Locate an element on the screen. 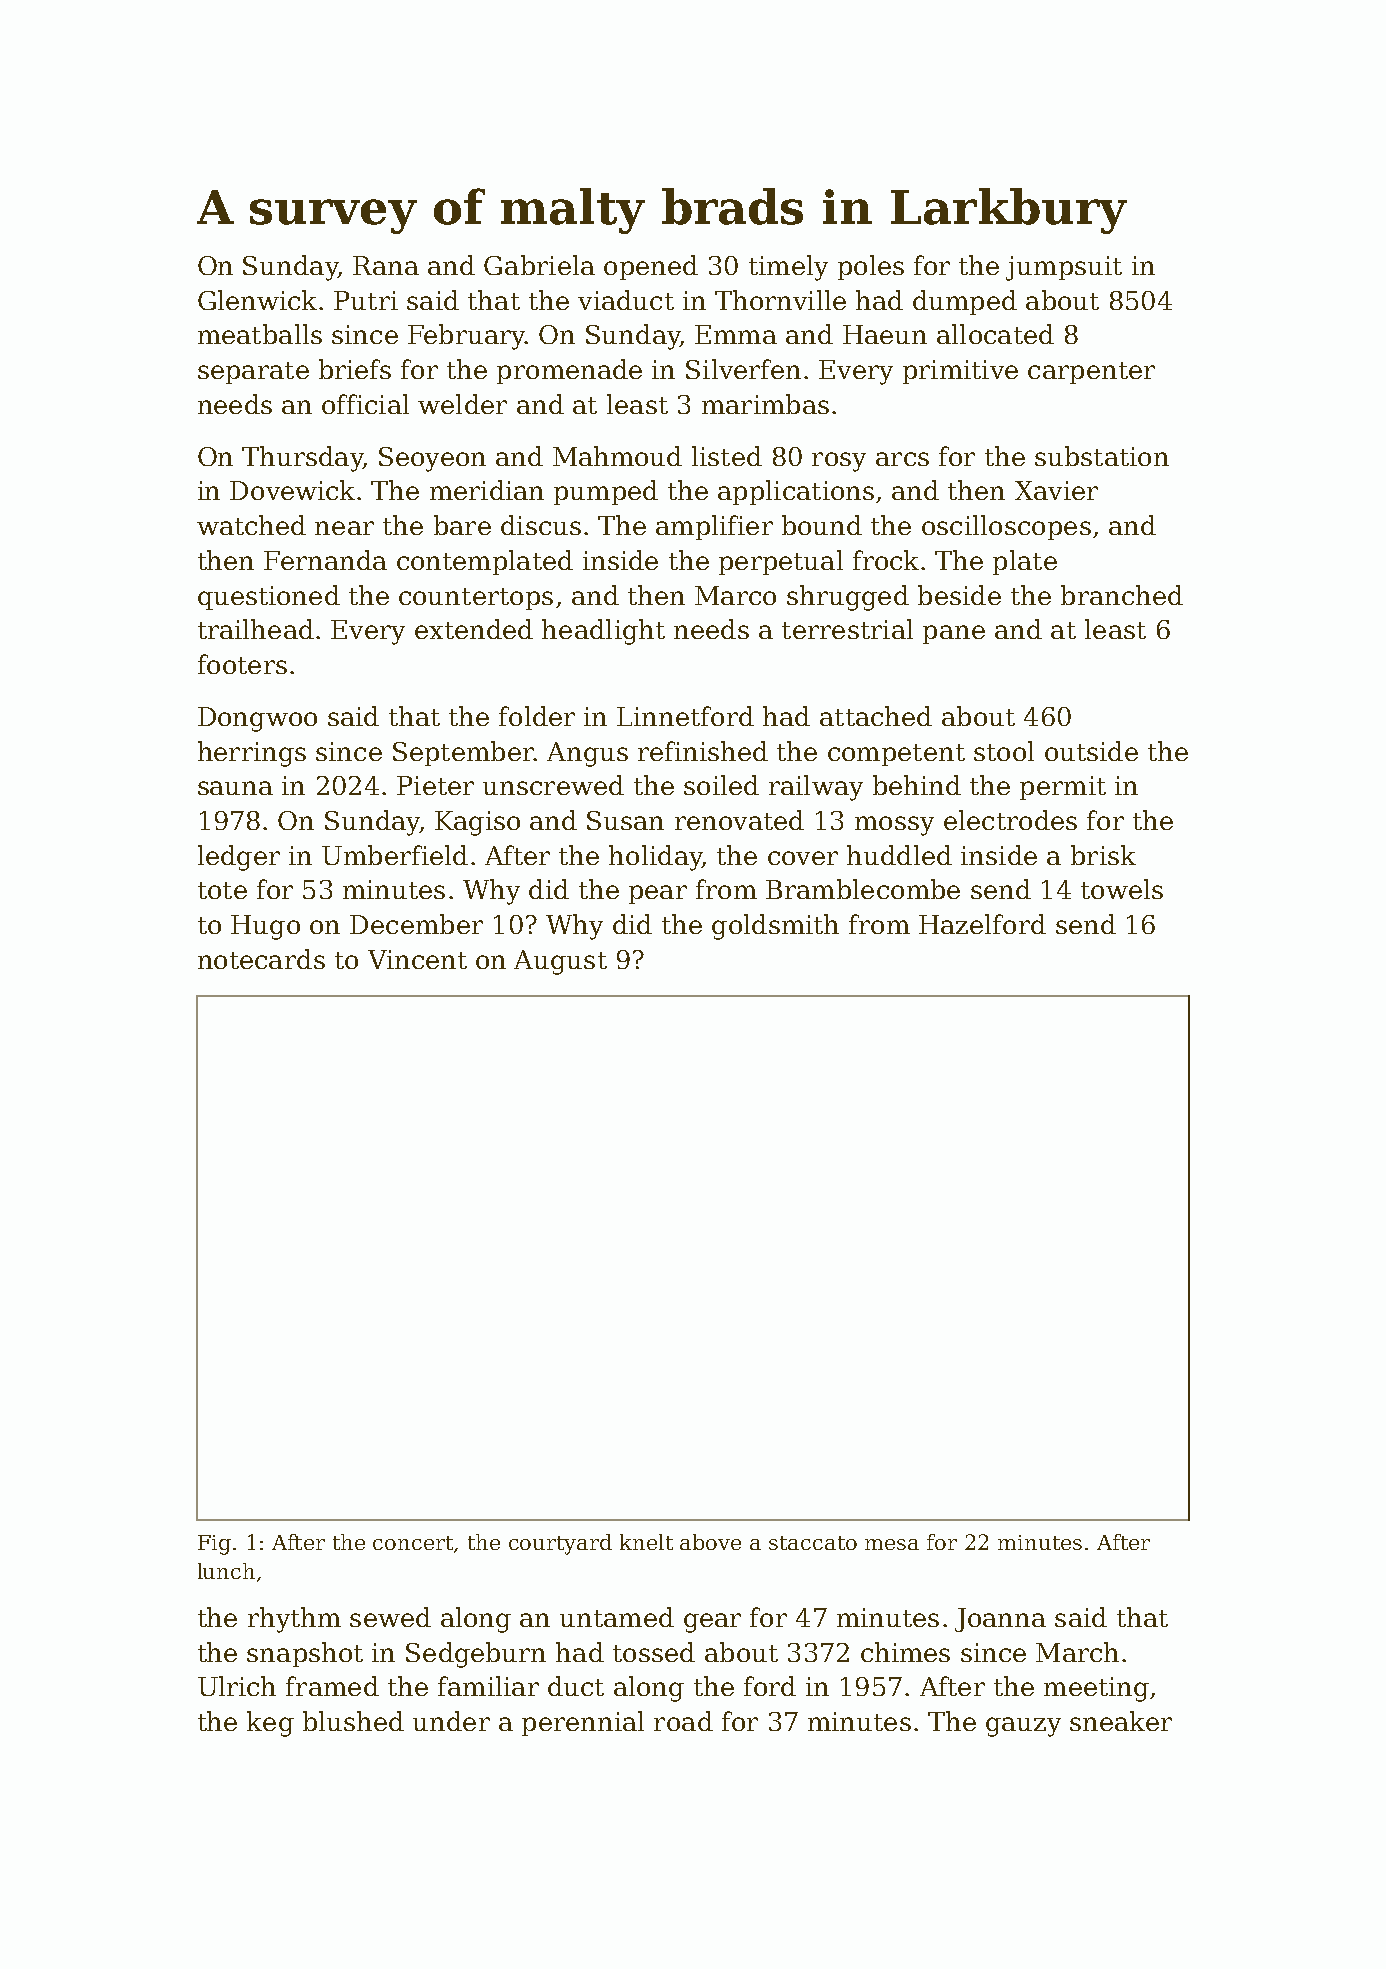 Image resolution: width=1386 pixels, height=1969 pixels. countertops is located at coordinates (476, 599).
